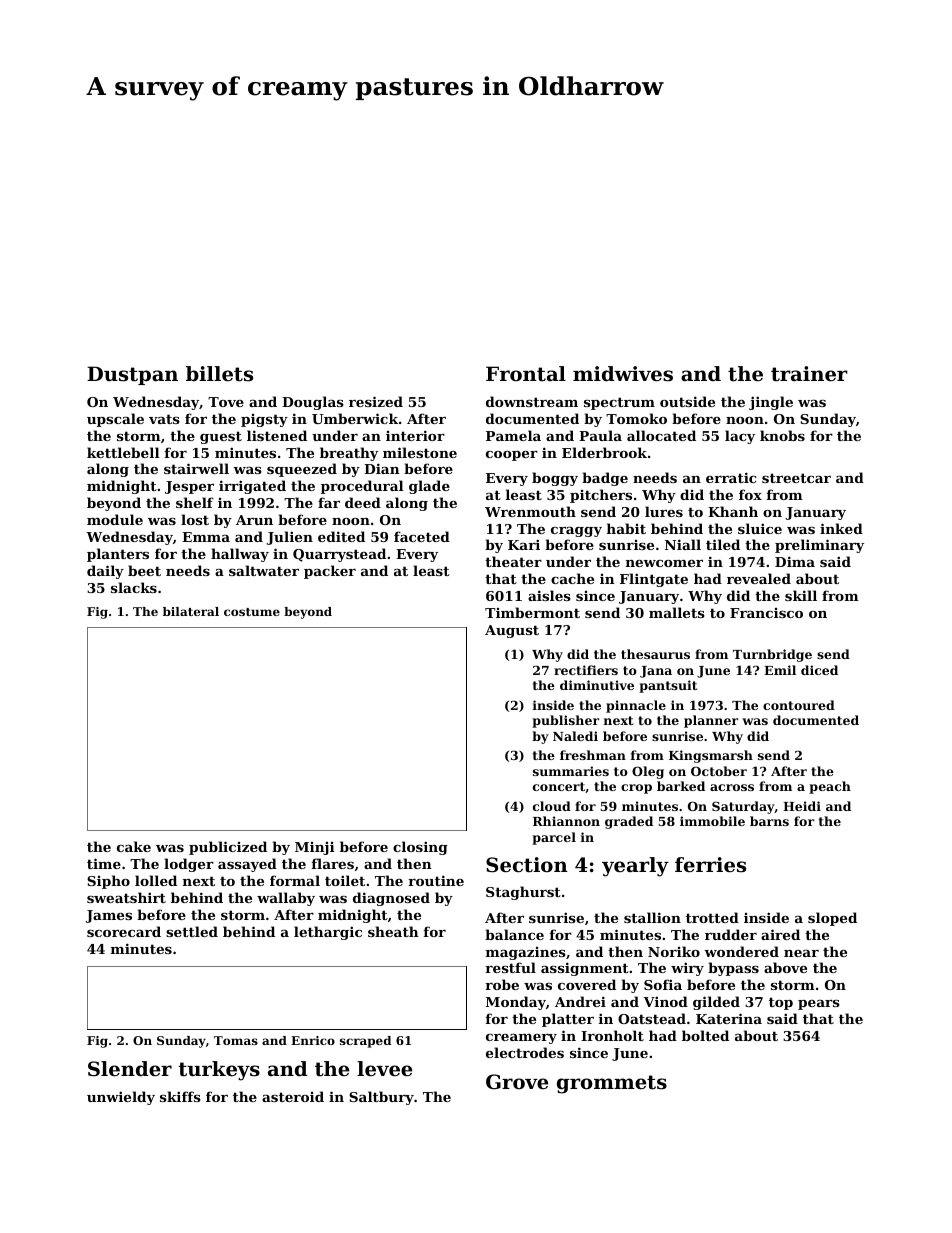 The image size is (952, 1233). Describe the element at coordinates (809, 374) in the screenshot. I see `trainer` at that location.
